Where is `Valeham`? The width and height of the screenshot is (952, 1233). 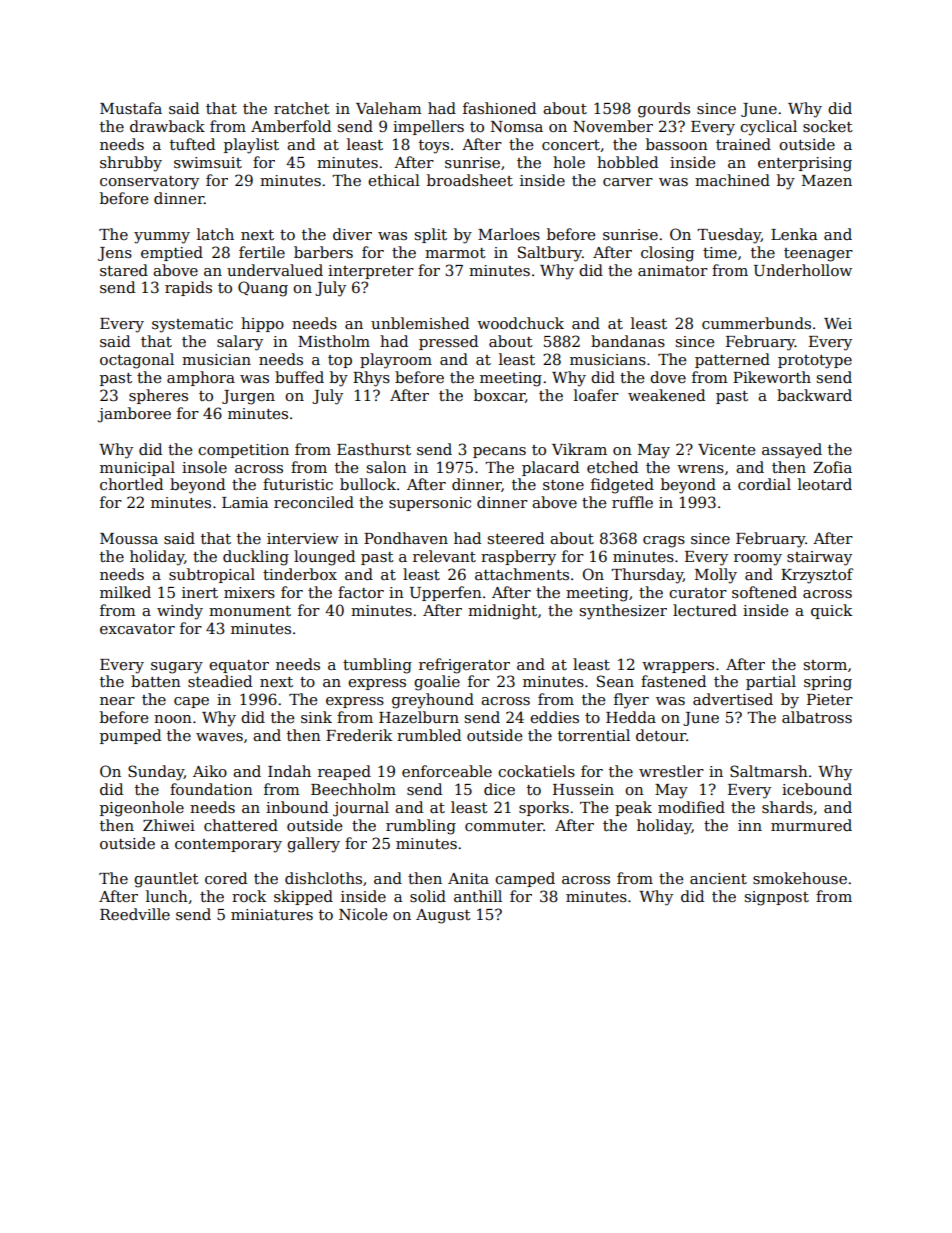
Valeham is located at coordinates (389, 108).
